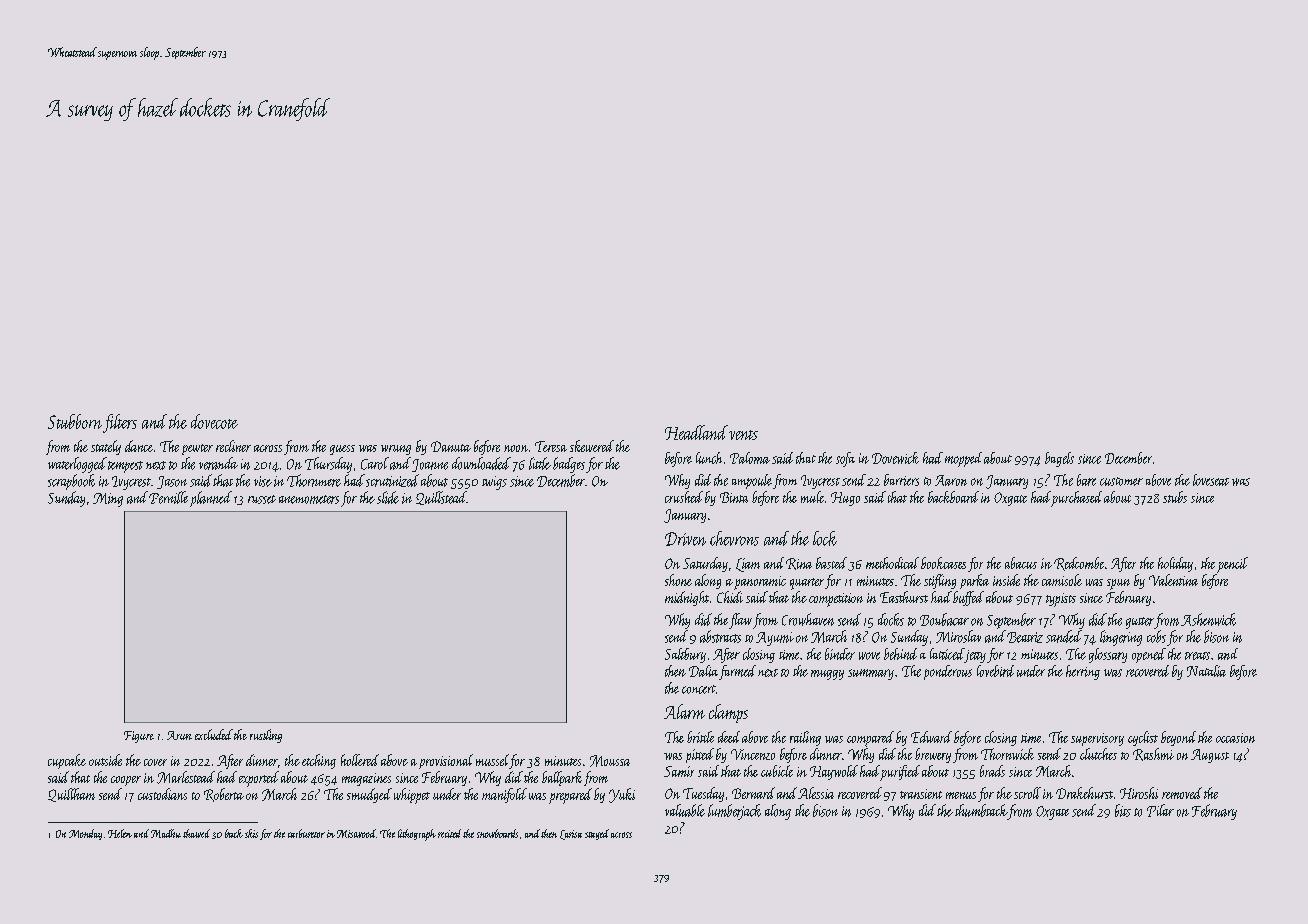 This screenshot has width=1308, height=924. Describe the element at coordinates (696, 432) in the screenshot. I see `Headland` at that location.
